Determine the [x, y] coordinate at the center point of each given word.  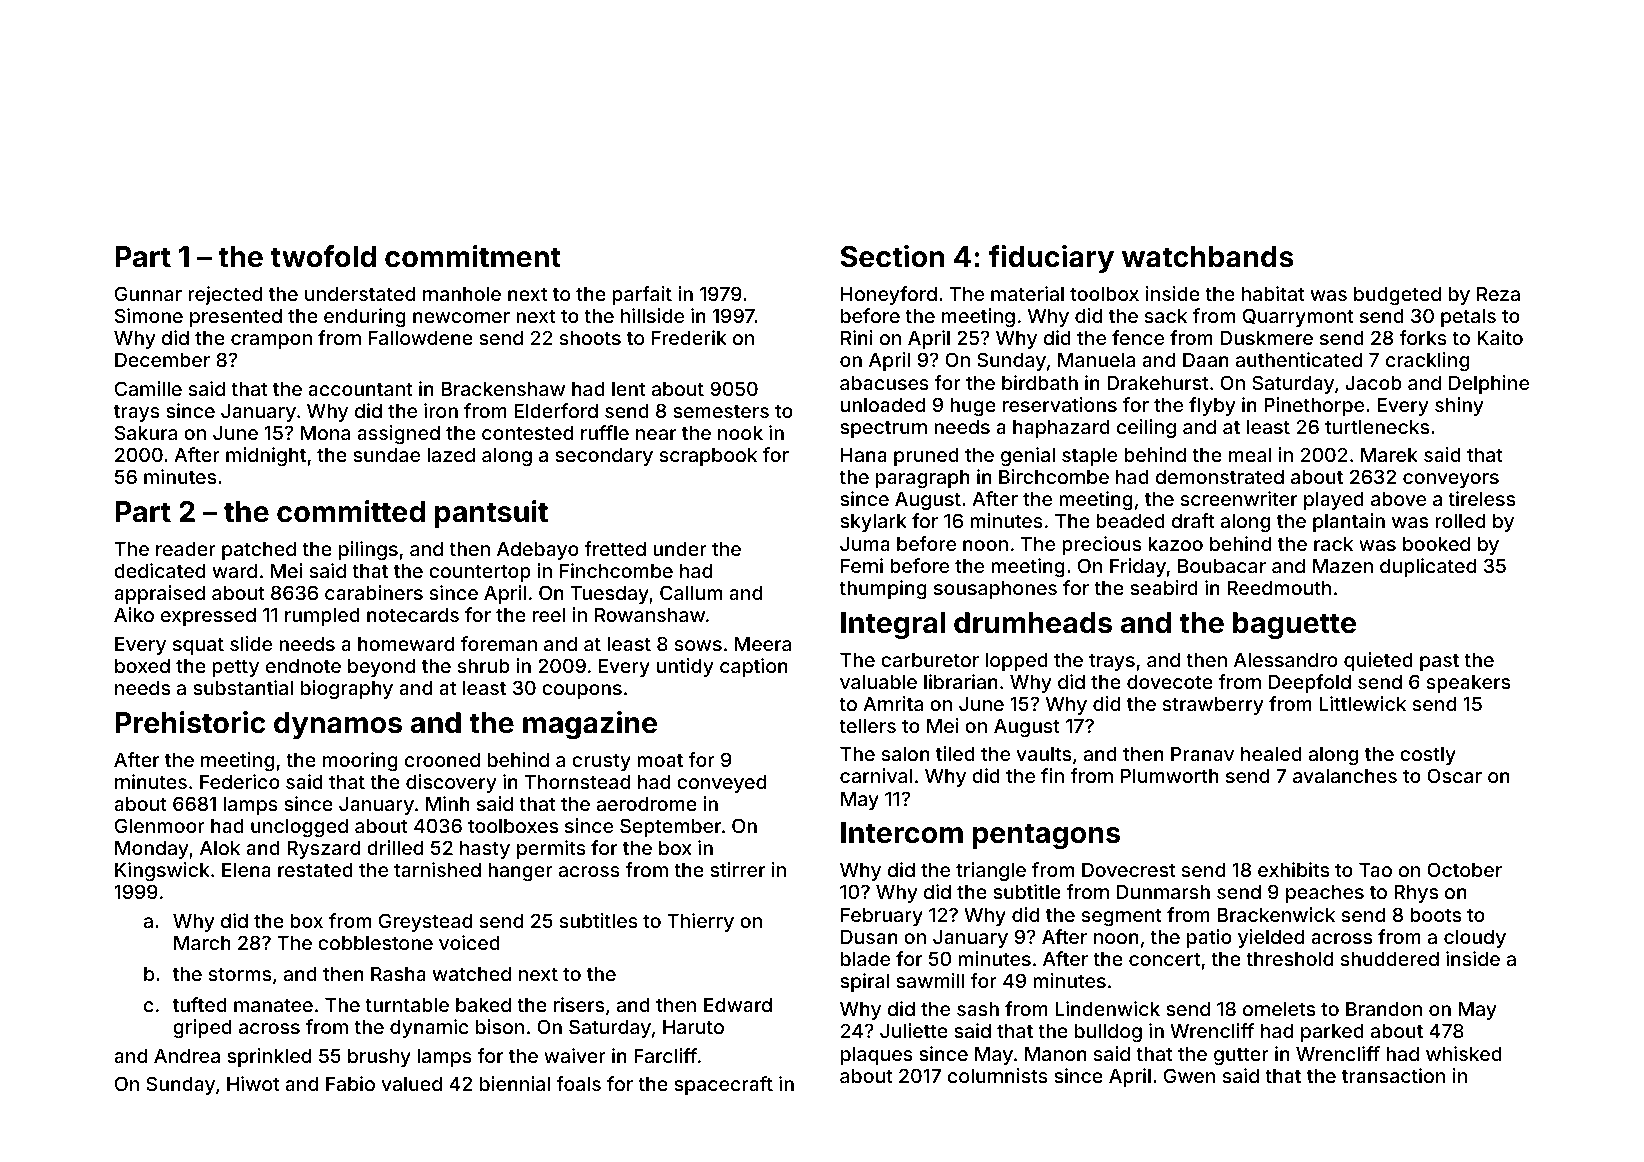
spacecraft [723, 1085]
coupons [582, 691]
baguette [1294, 625]
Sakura [146, 432]
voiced [469, 942]
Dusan [869, 936]
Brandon [1384, 1009]
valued [411, 1084]
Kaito [1500, 337]
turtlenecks [1377, 427]
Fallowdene [421, 338]
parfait [642, 295]
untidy [685, 667]
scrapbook [708, 457]
